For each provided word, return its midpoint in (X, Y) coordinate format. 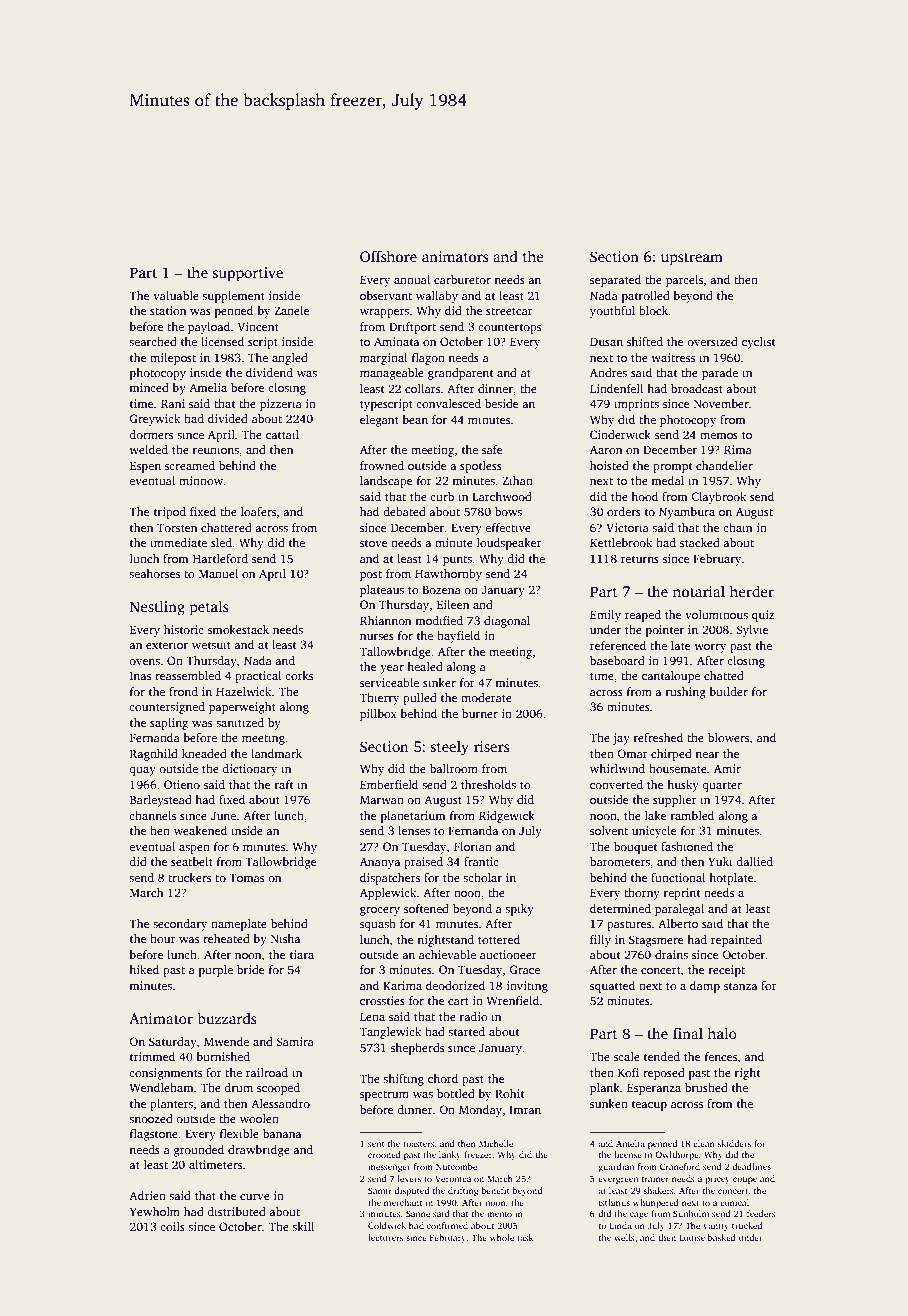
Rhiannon (385, 620)
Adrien (147, 1195)
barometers (620, 861)
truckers (189, 877)
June (223, 816)
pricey (717, 1179)
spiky (519, 910)
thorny (642, 894)
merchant (403, 1202)
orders (624, 511)
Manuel (218, 573)
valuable (176, 295)
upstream (692, 259)
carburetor (462, 279)
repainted (736, 941)
